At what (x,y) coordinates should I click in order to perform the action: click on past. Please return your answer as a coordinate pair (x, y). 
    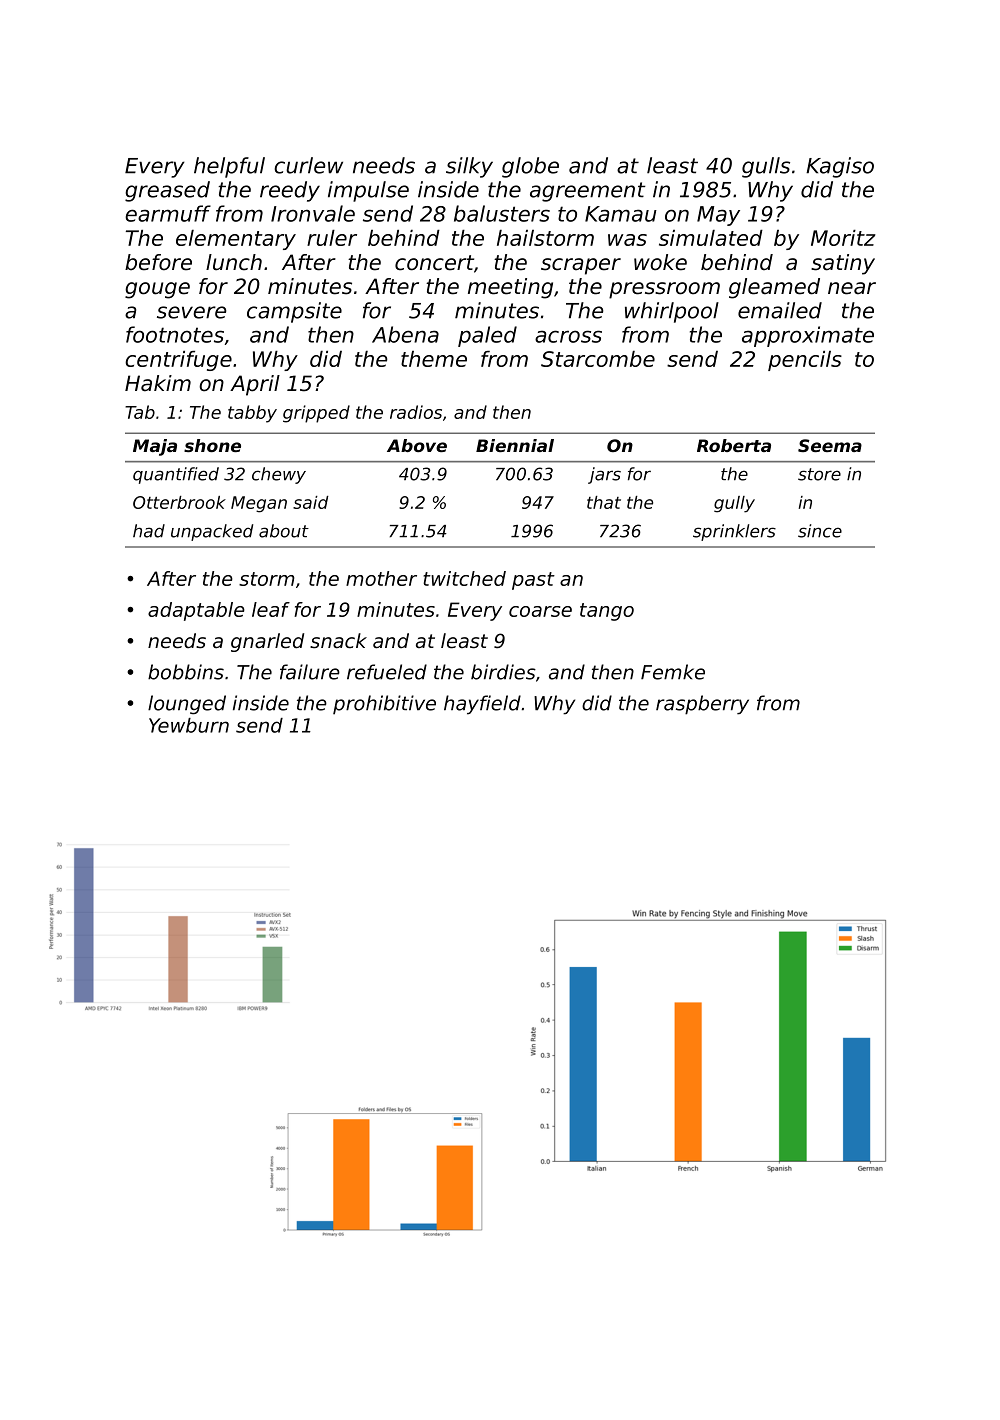
    Looking at the image, I should click on (533, 581).
